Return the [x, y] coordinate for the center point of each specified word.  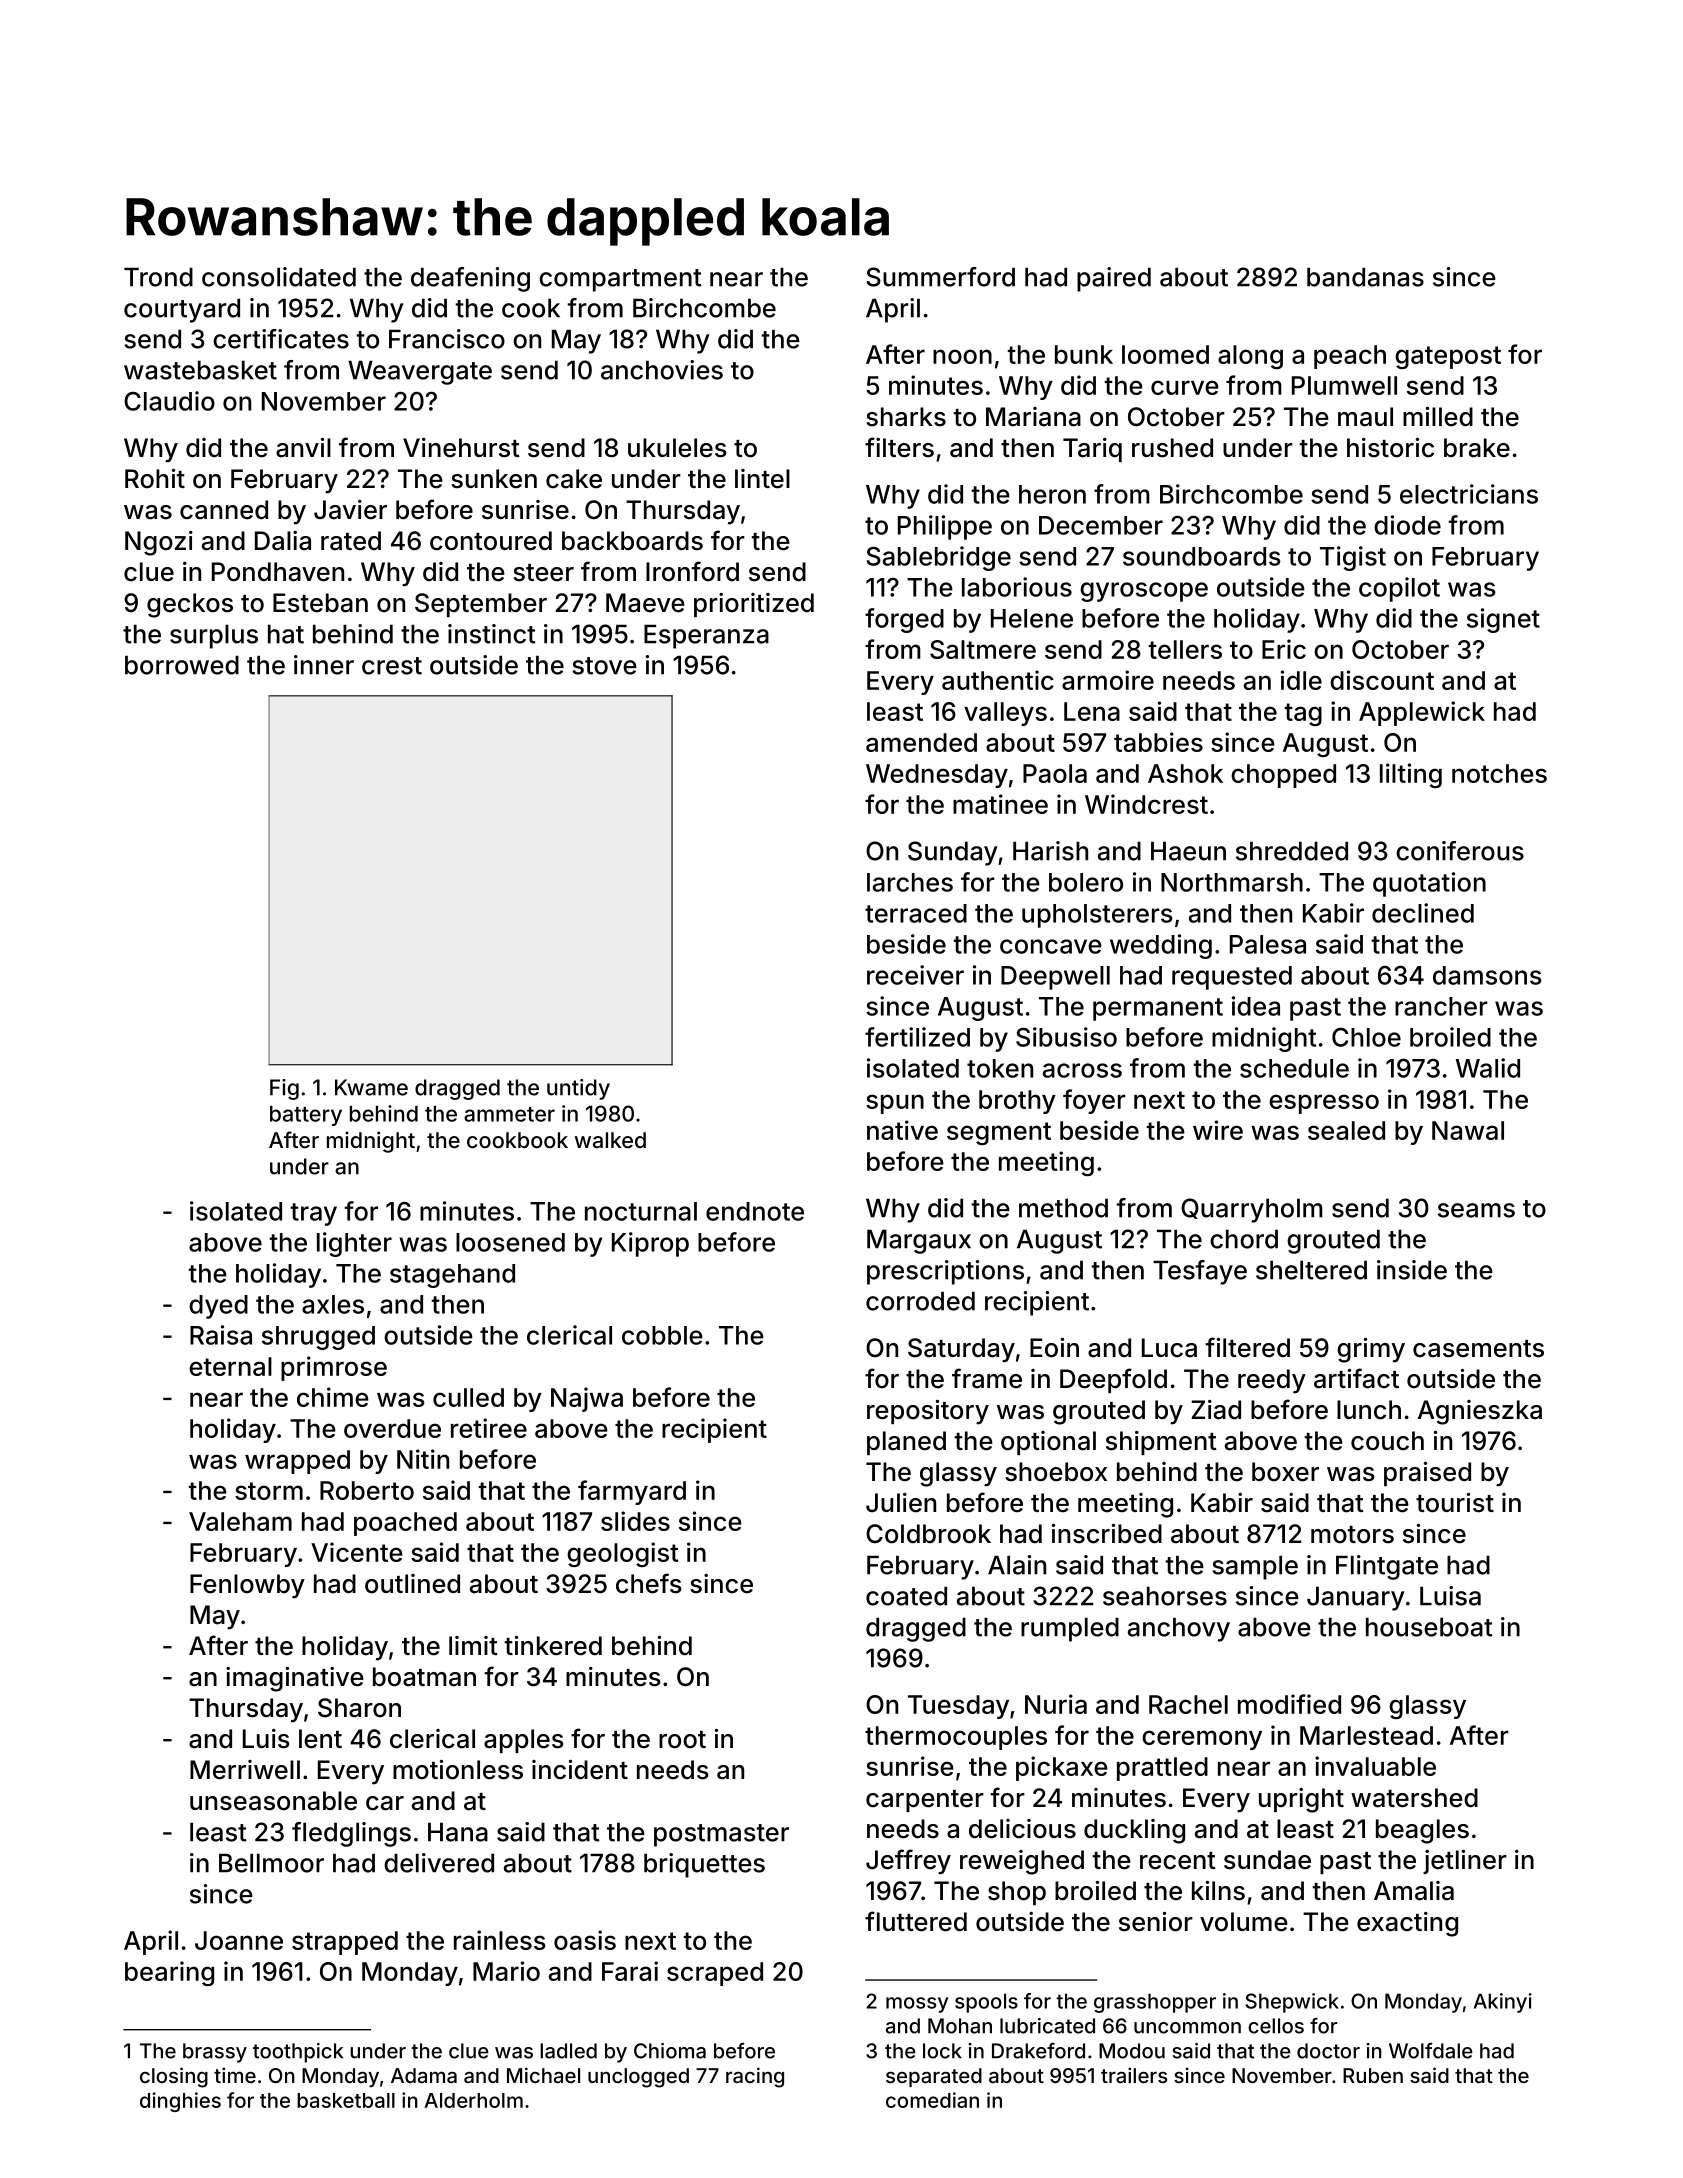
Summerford [940, 277]
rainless [500, 1940]
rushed [1172, 448]
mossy [917, 2005]
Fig [284, 1089]
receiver [915, 975]
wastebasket [200, 370]
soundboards [1202, 556]
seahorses [1165, 1596]
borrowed [182, 665]
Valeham [240, 1521]
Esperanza [706, 636]
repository [928, 1412]
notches [1499, 773]
